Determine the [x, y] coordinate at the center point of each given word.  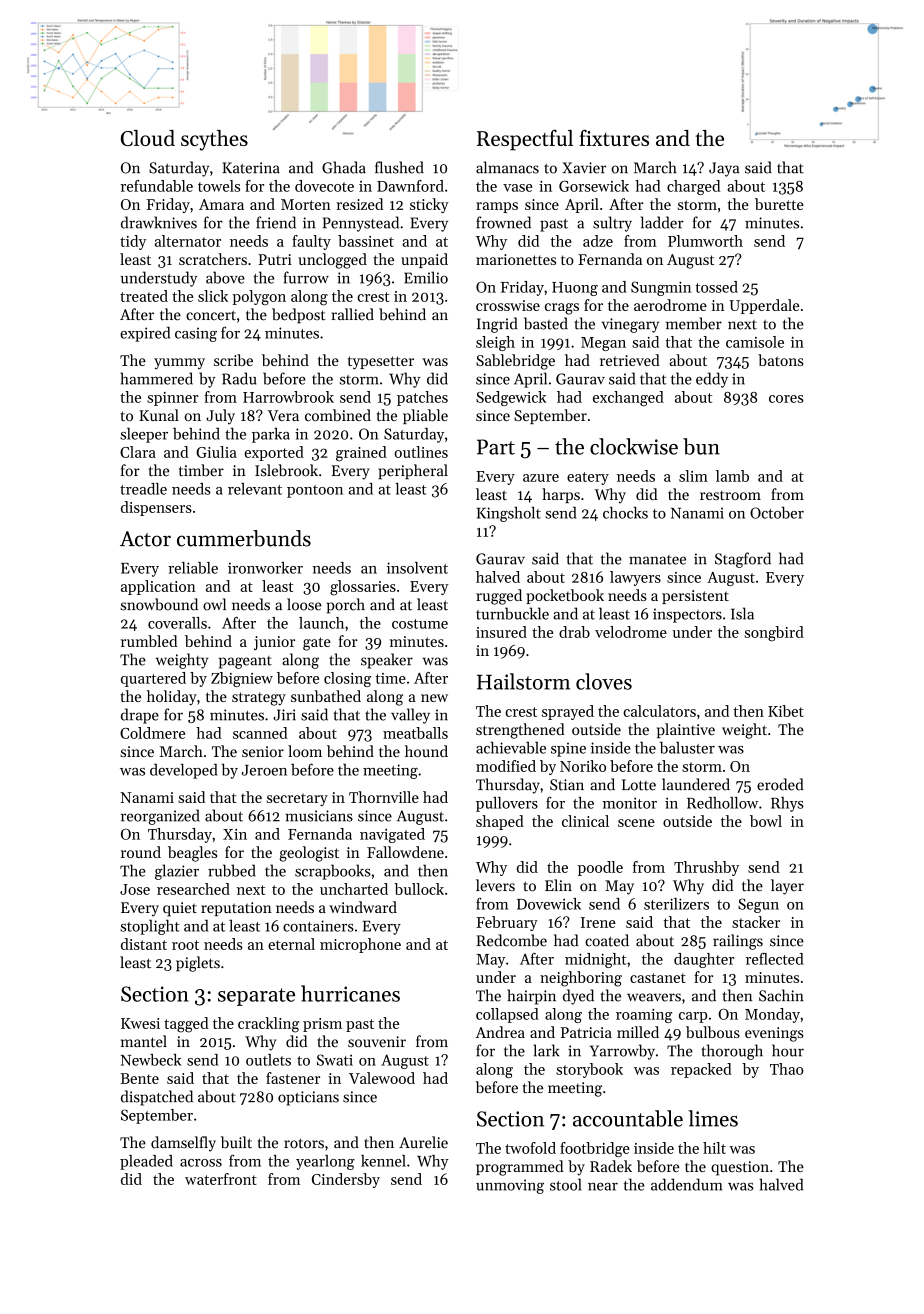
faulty [311, 242]
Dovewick [549, 904]
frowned [503, 222]
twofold [530, 1148]
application [158, 587]
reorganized [160, 817]
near [603, 1187]
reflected [775, 959]
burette [779, 204]
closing [347, 679]
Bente [139, 1078]
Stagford [743, 560]
